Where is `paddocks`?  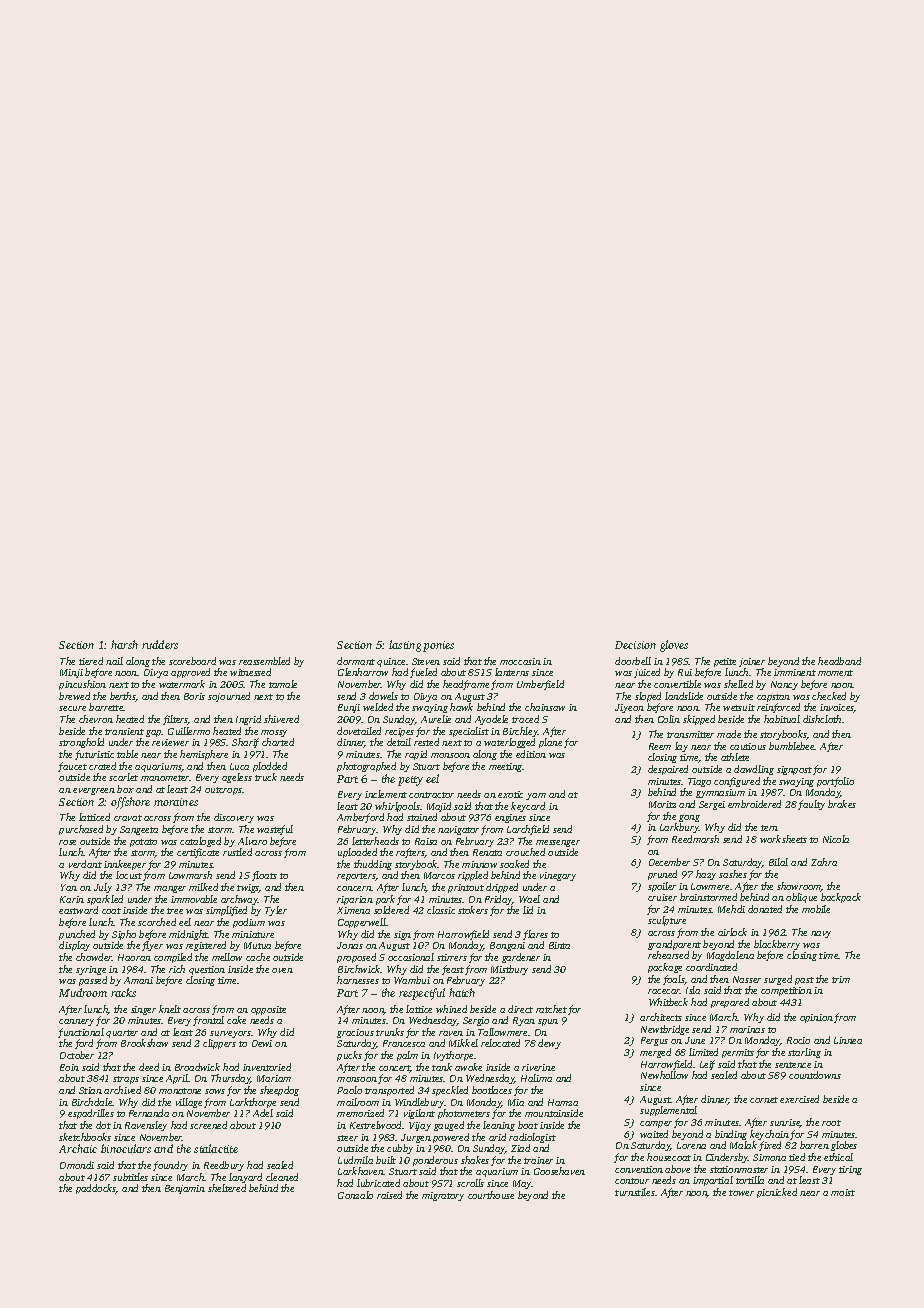
paddocks is located at coordinates (96, 1189).
